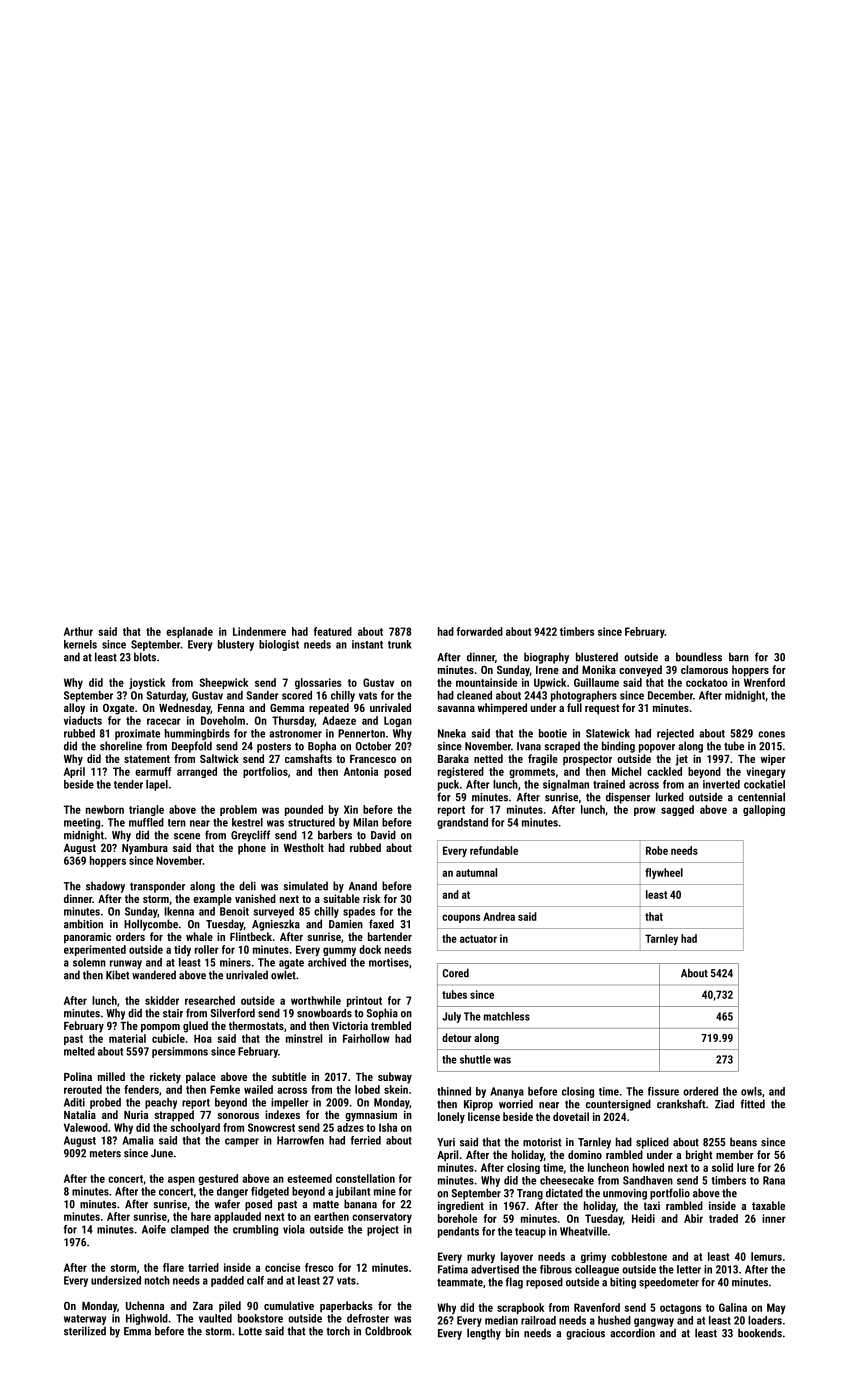 The width and height of the page is (849, 1400). I want to click on June, so click(162, 1153).
